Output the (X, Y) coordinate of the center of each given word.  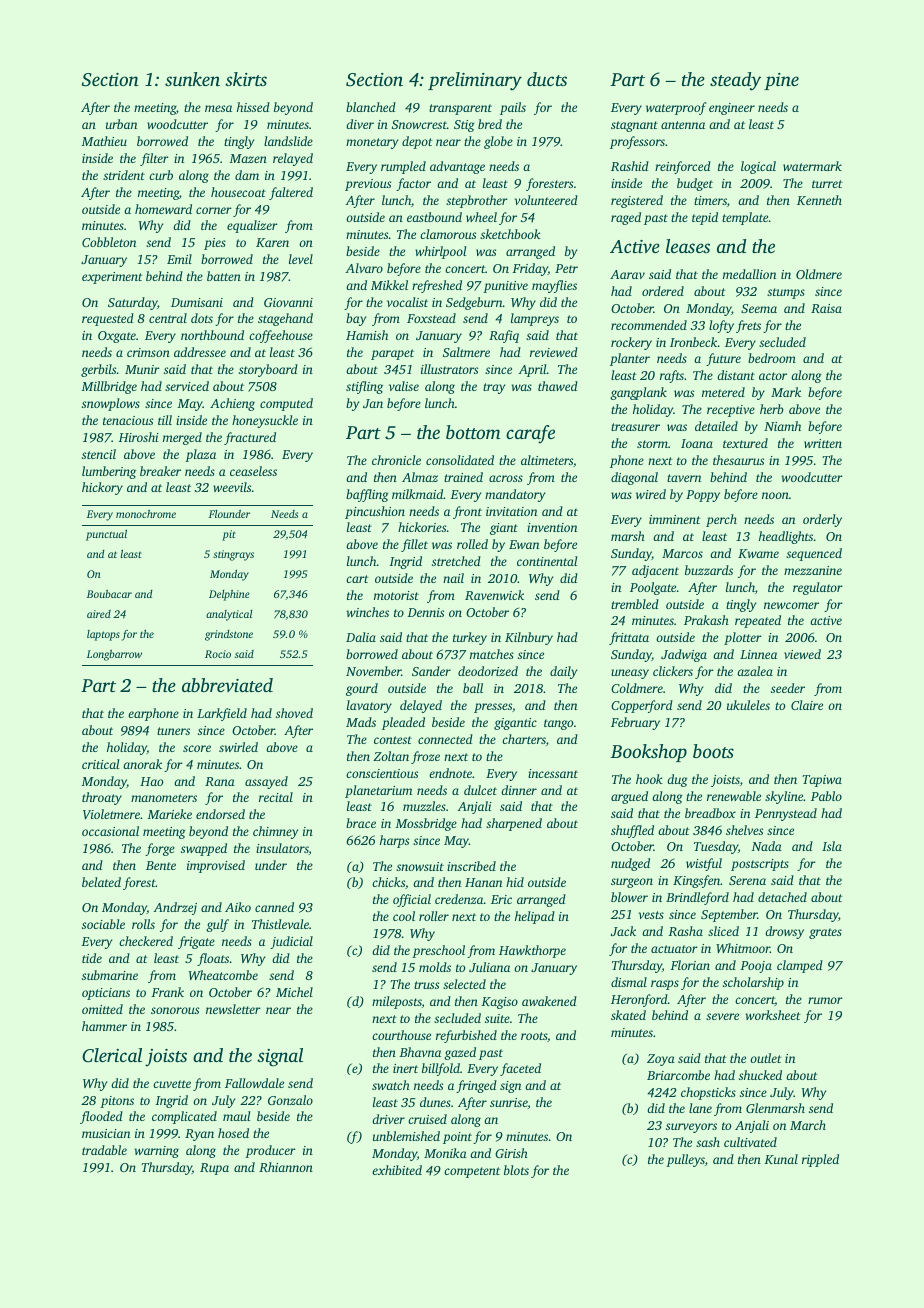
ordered (663, 291)
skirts (246, 79)
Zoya (661, 1060)
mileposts (397, 1002)
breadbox (710, 813)
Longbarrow (114, 655)
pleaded (403, 723)
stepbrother (477, 201)
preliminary (475, 81)
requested (108, 319)
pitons (117, 1102)
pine (781, 81)
